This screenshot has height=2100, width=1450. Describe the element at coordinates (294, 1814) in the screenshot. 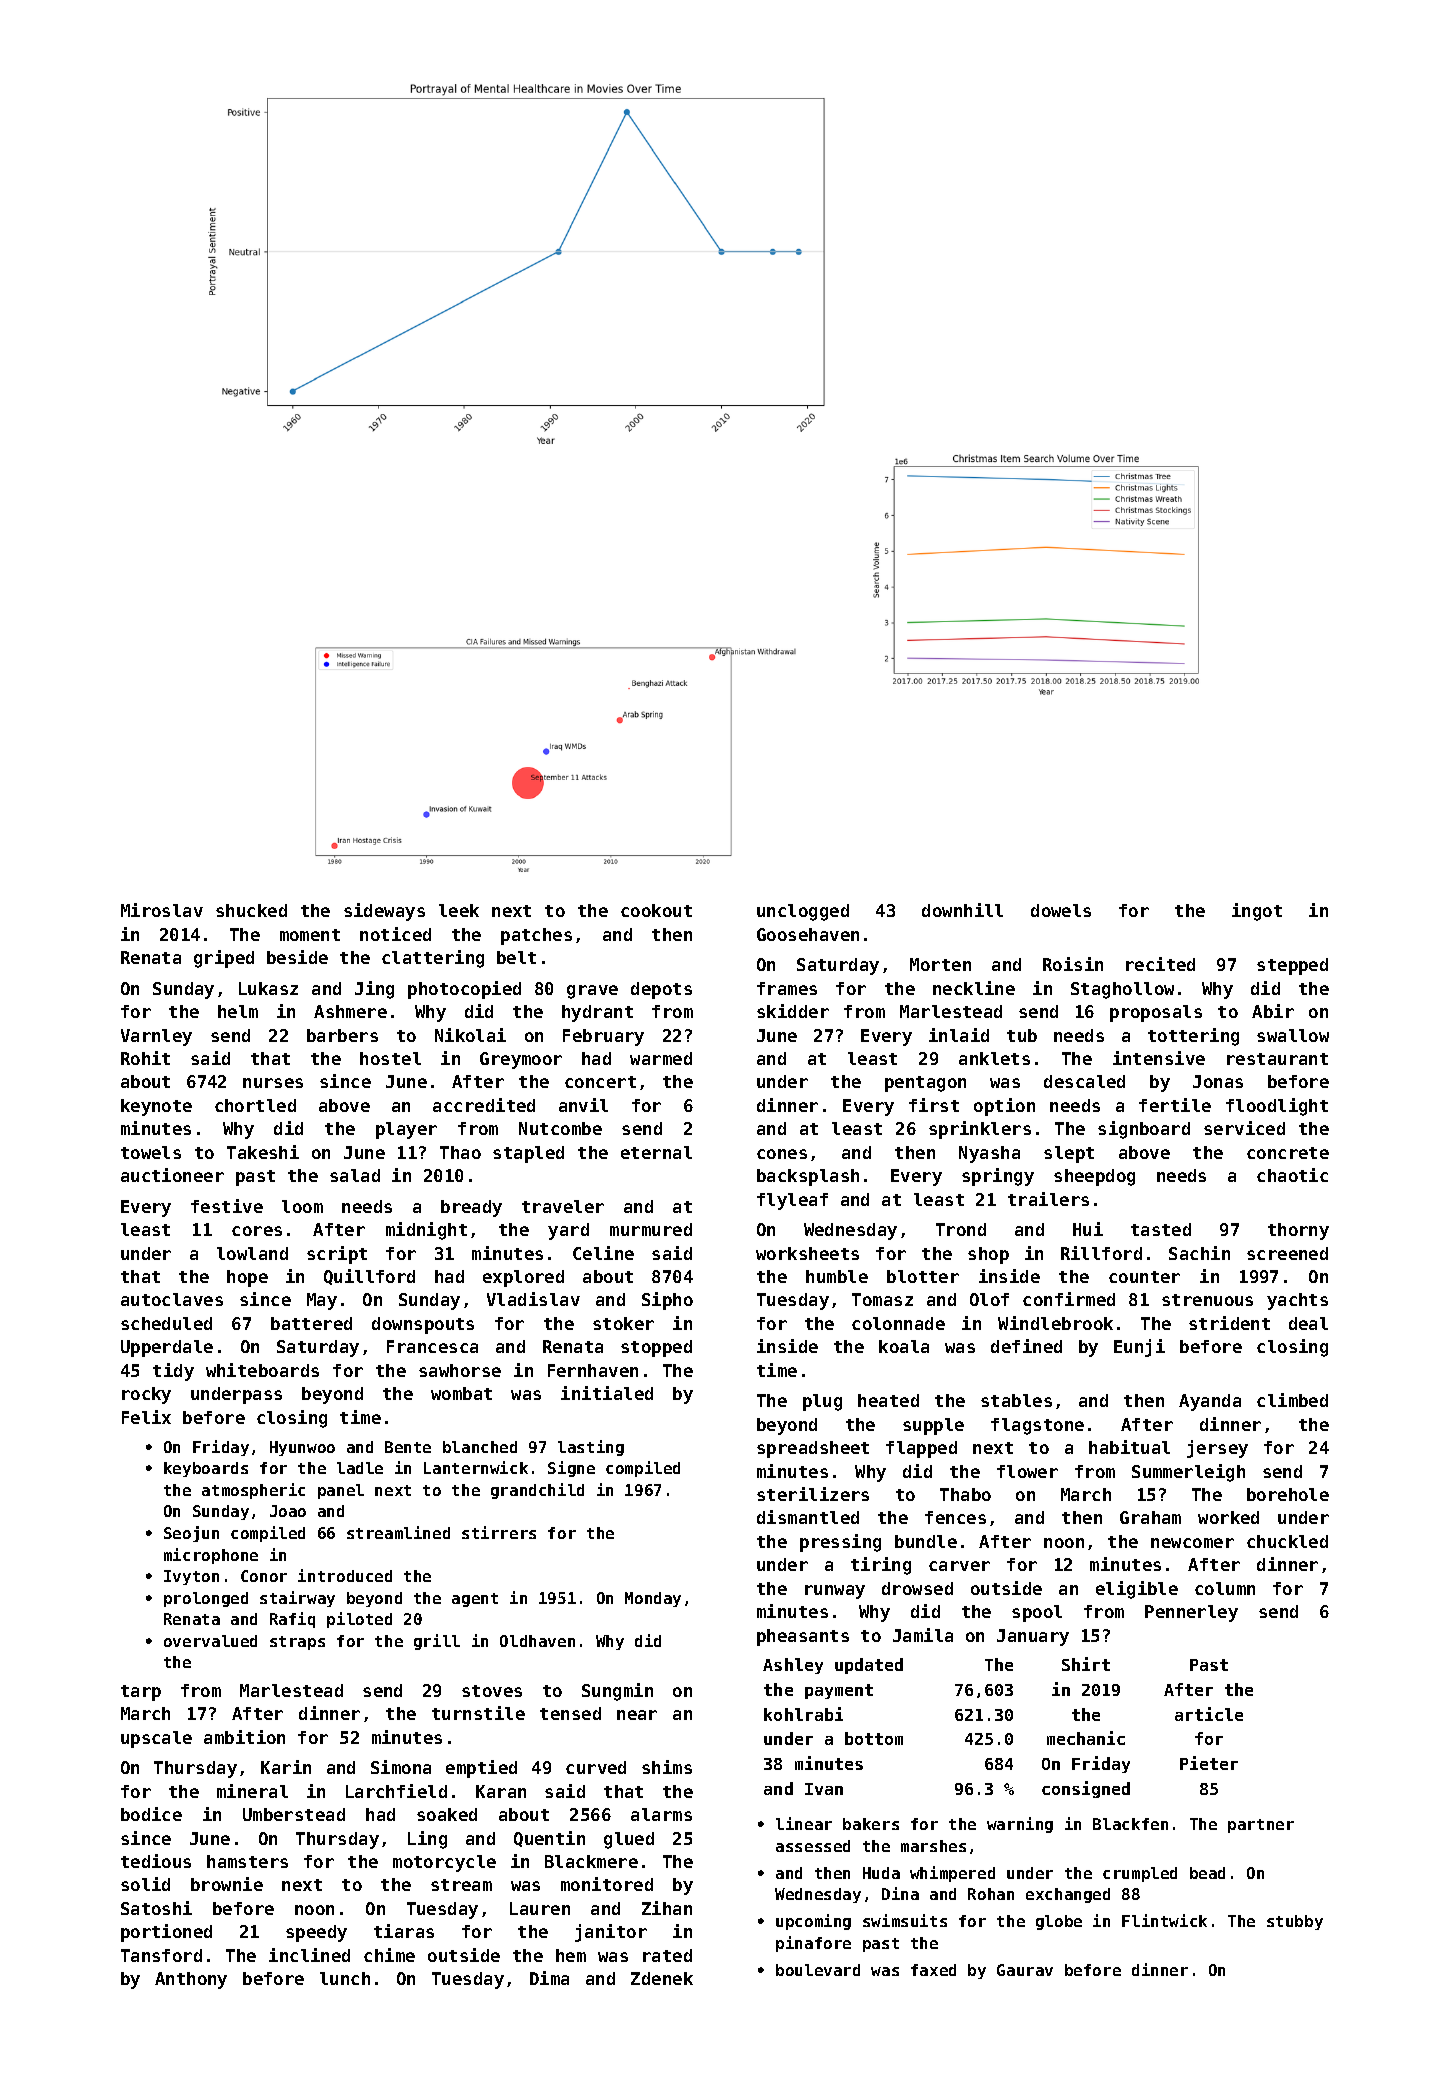

I see `Umberstead` at that location.
